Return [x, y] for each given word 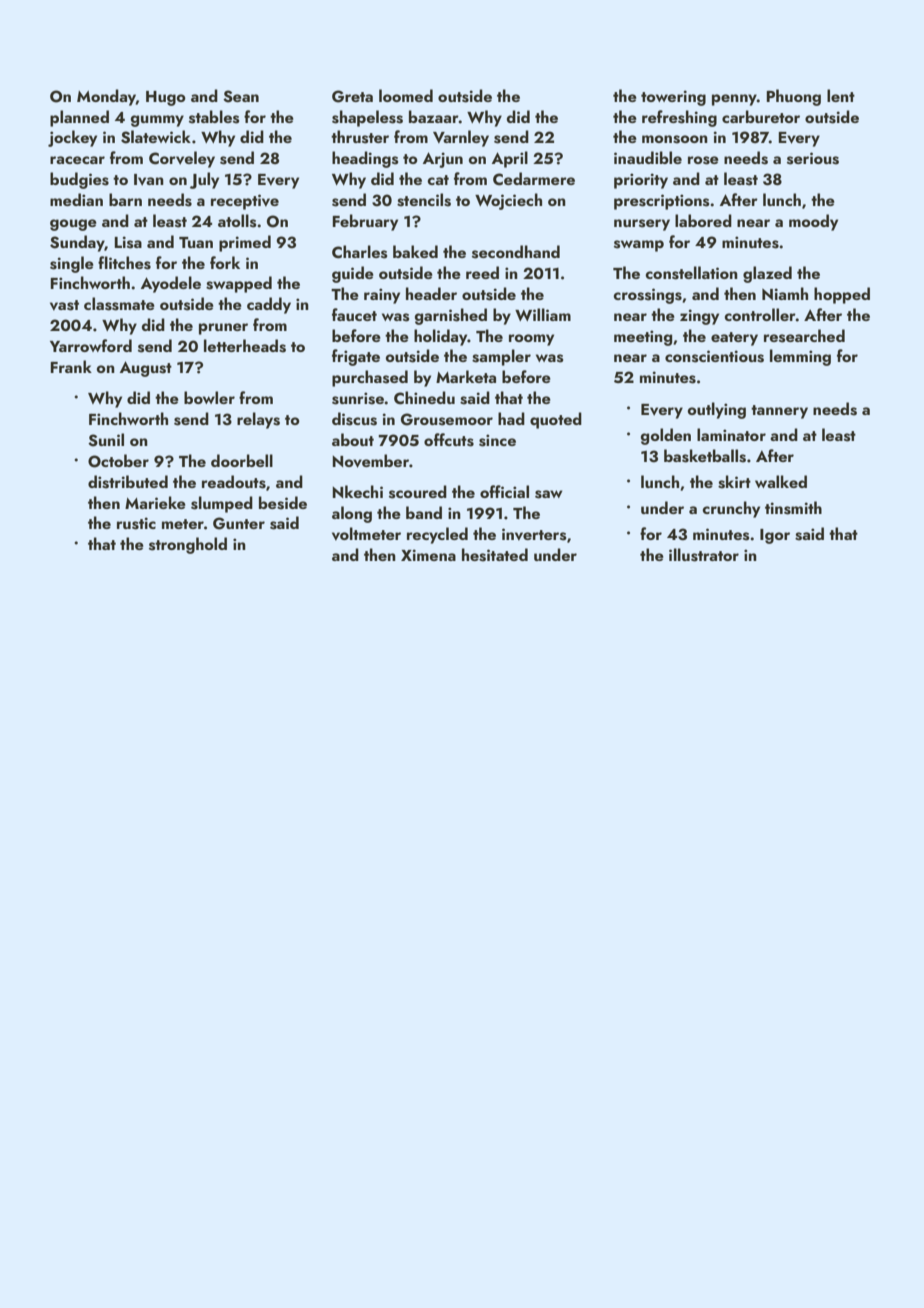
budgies [79, 180]
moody [813, 222]
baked [415, 251]
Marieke [155, 502]
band [424, 512]
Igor [775, 536]
